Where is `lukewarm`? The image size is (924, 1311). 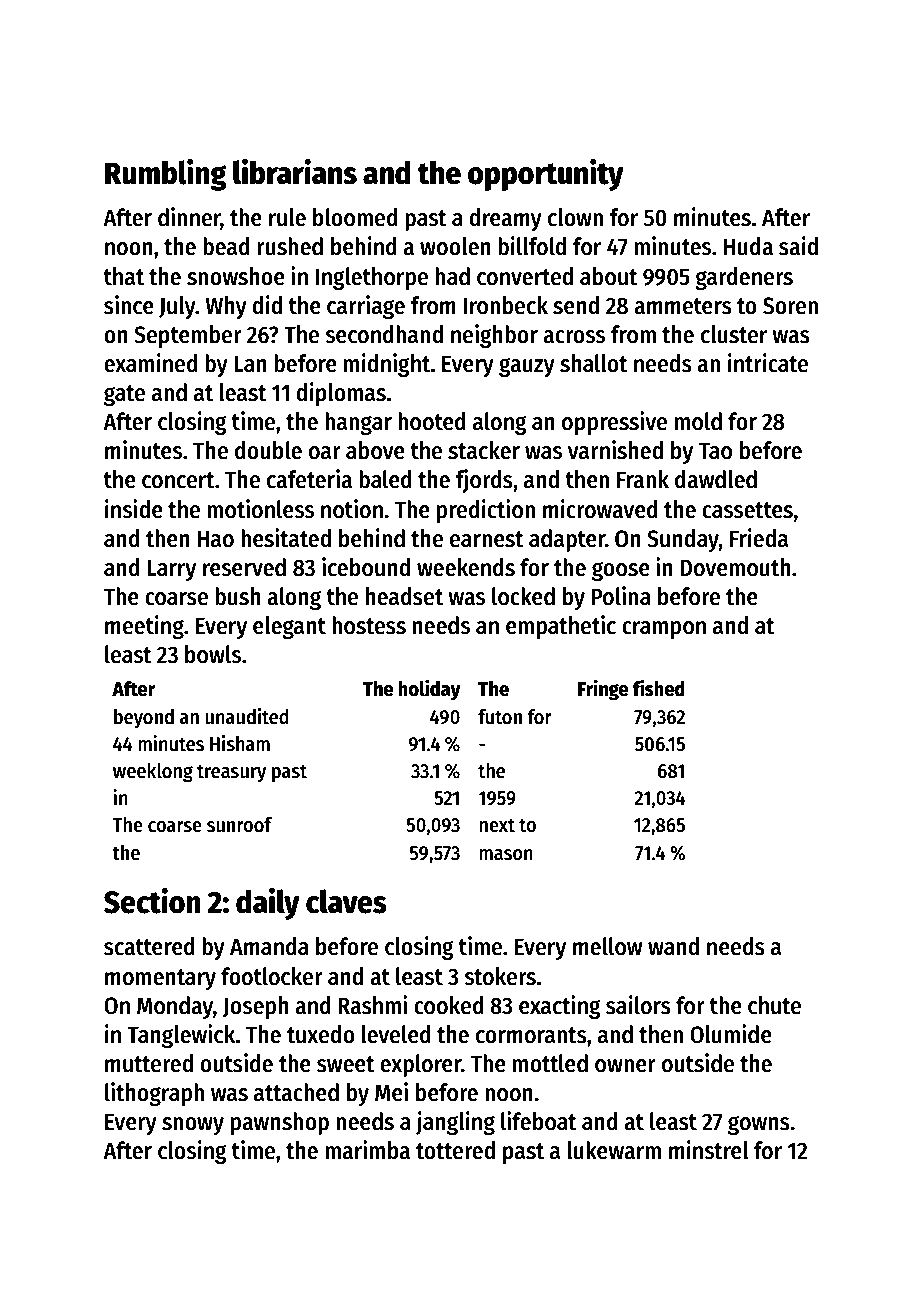 lukewarm is located at coordinates (614, 1150).
